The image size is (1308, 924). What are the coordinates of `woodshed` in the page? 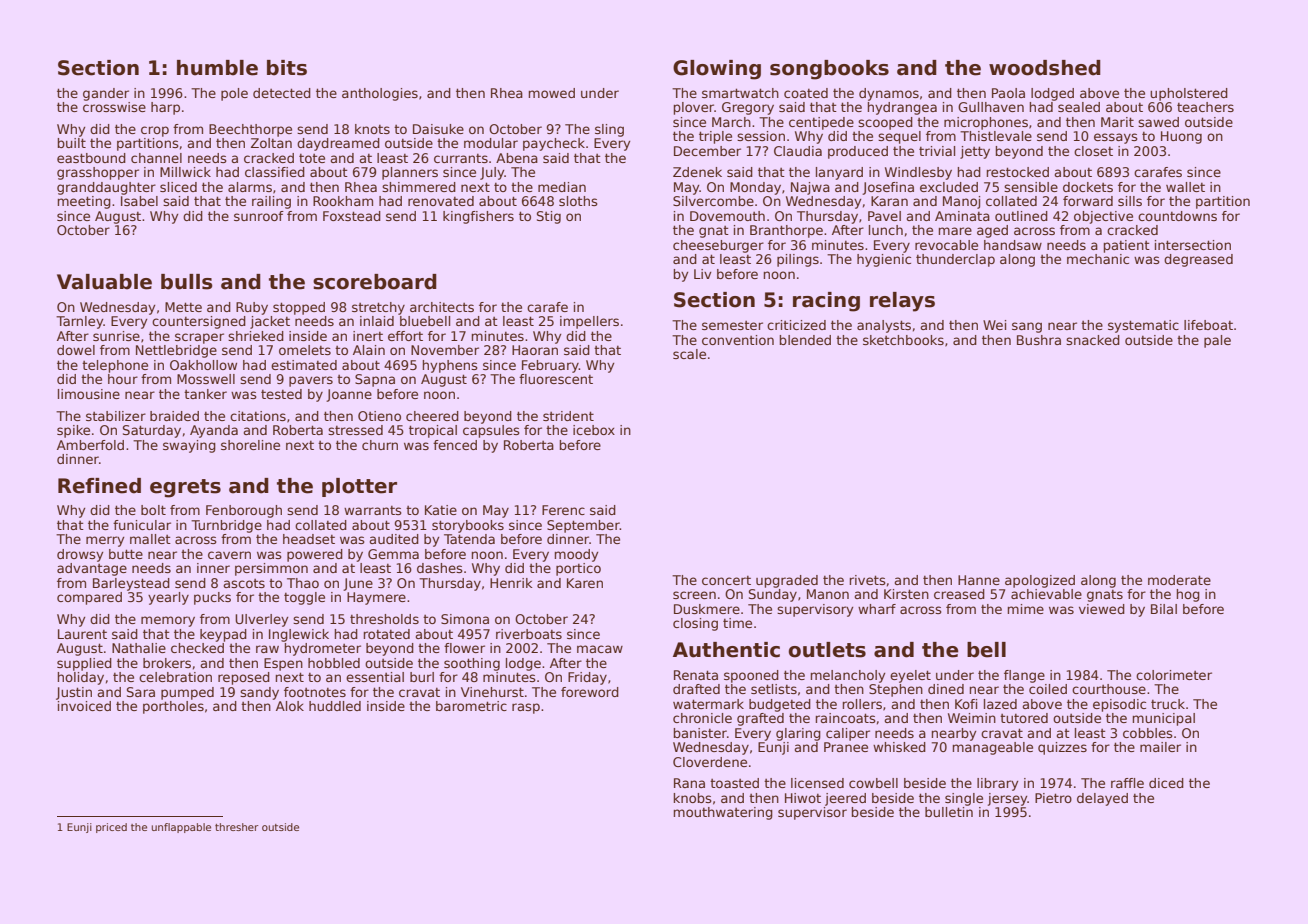 It's located at (1045, 68).
